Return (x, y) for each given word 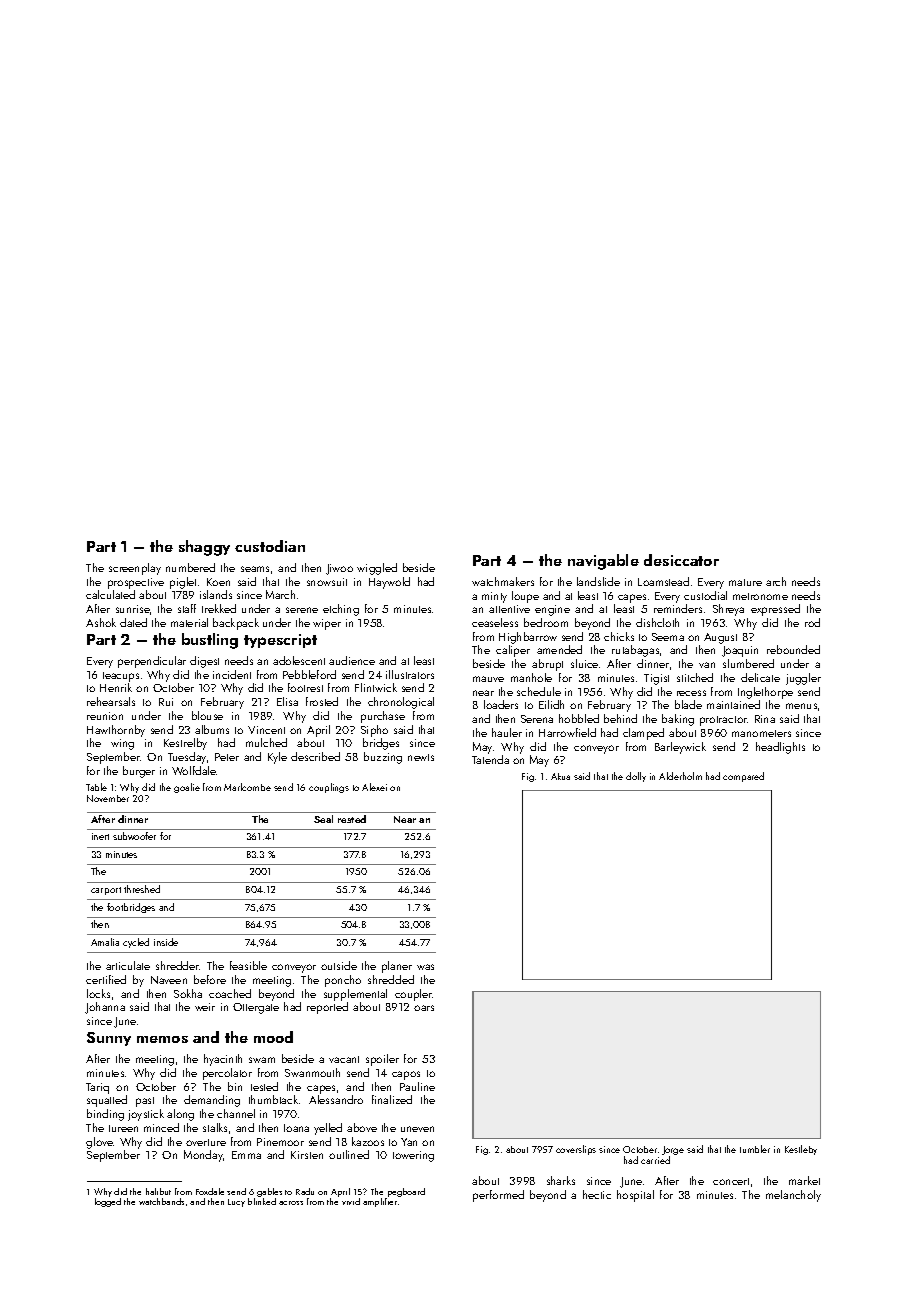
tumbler (755, 1149)
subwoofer (134, 836)
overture (206, 1142)
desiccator (681, 560)
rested (352, 819)
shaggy (204, 548)
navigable (603, 562)
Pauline (417, 1086)
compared (743, 777)
